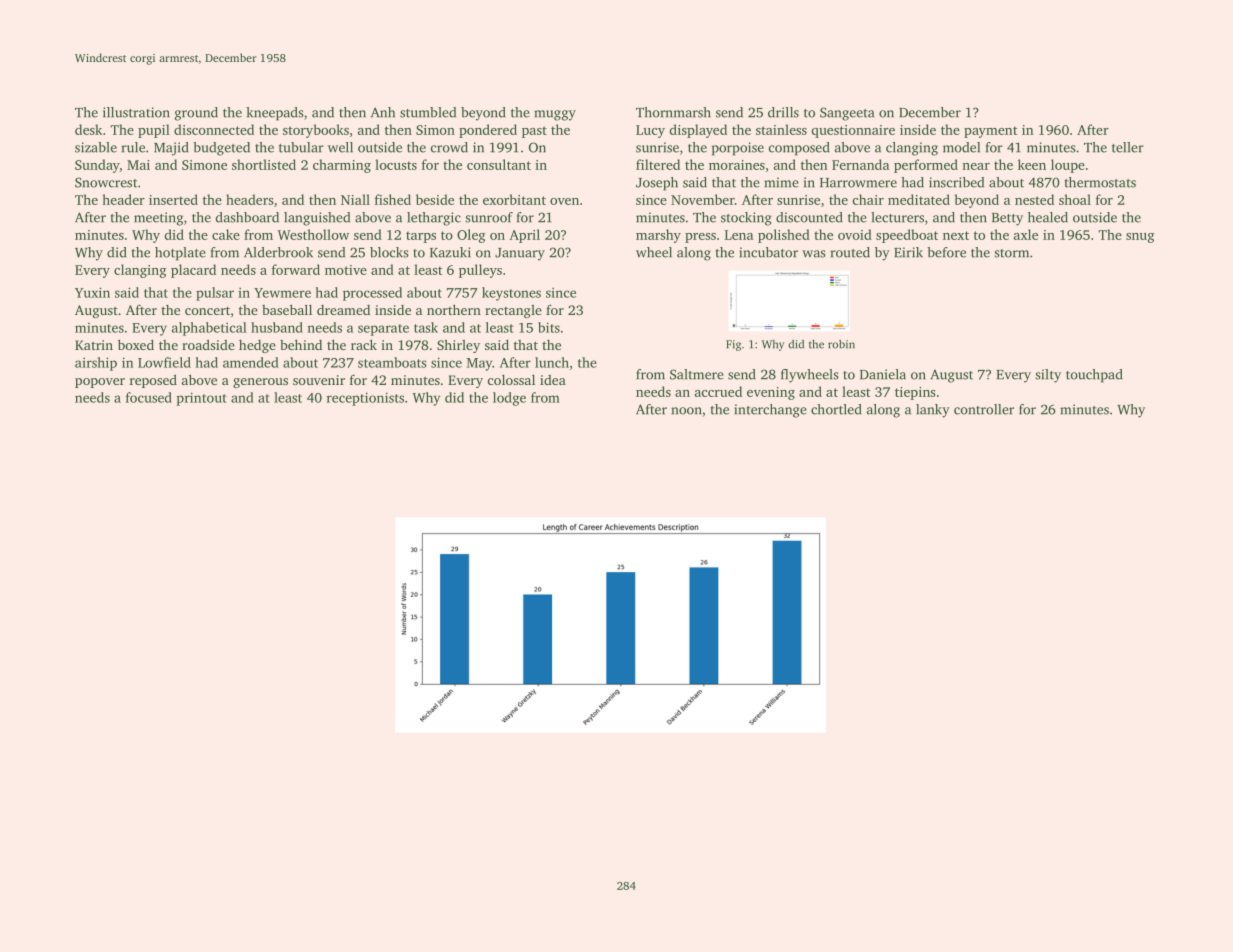  What do you see at coordinates (355, 199) in the document?
I see `Niall` at bounding box center [355, 199].
